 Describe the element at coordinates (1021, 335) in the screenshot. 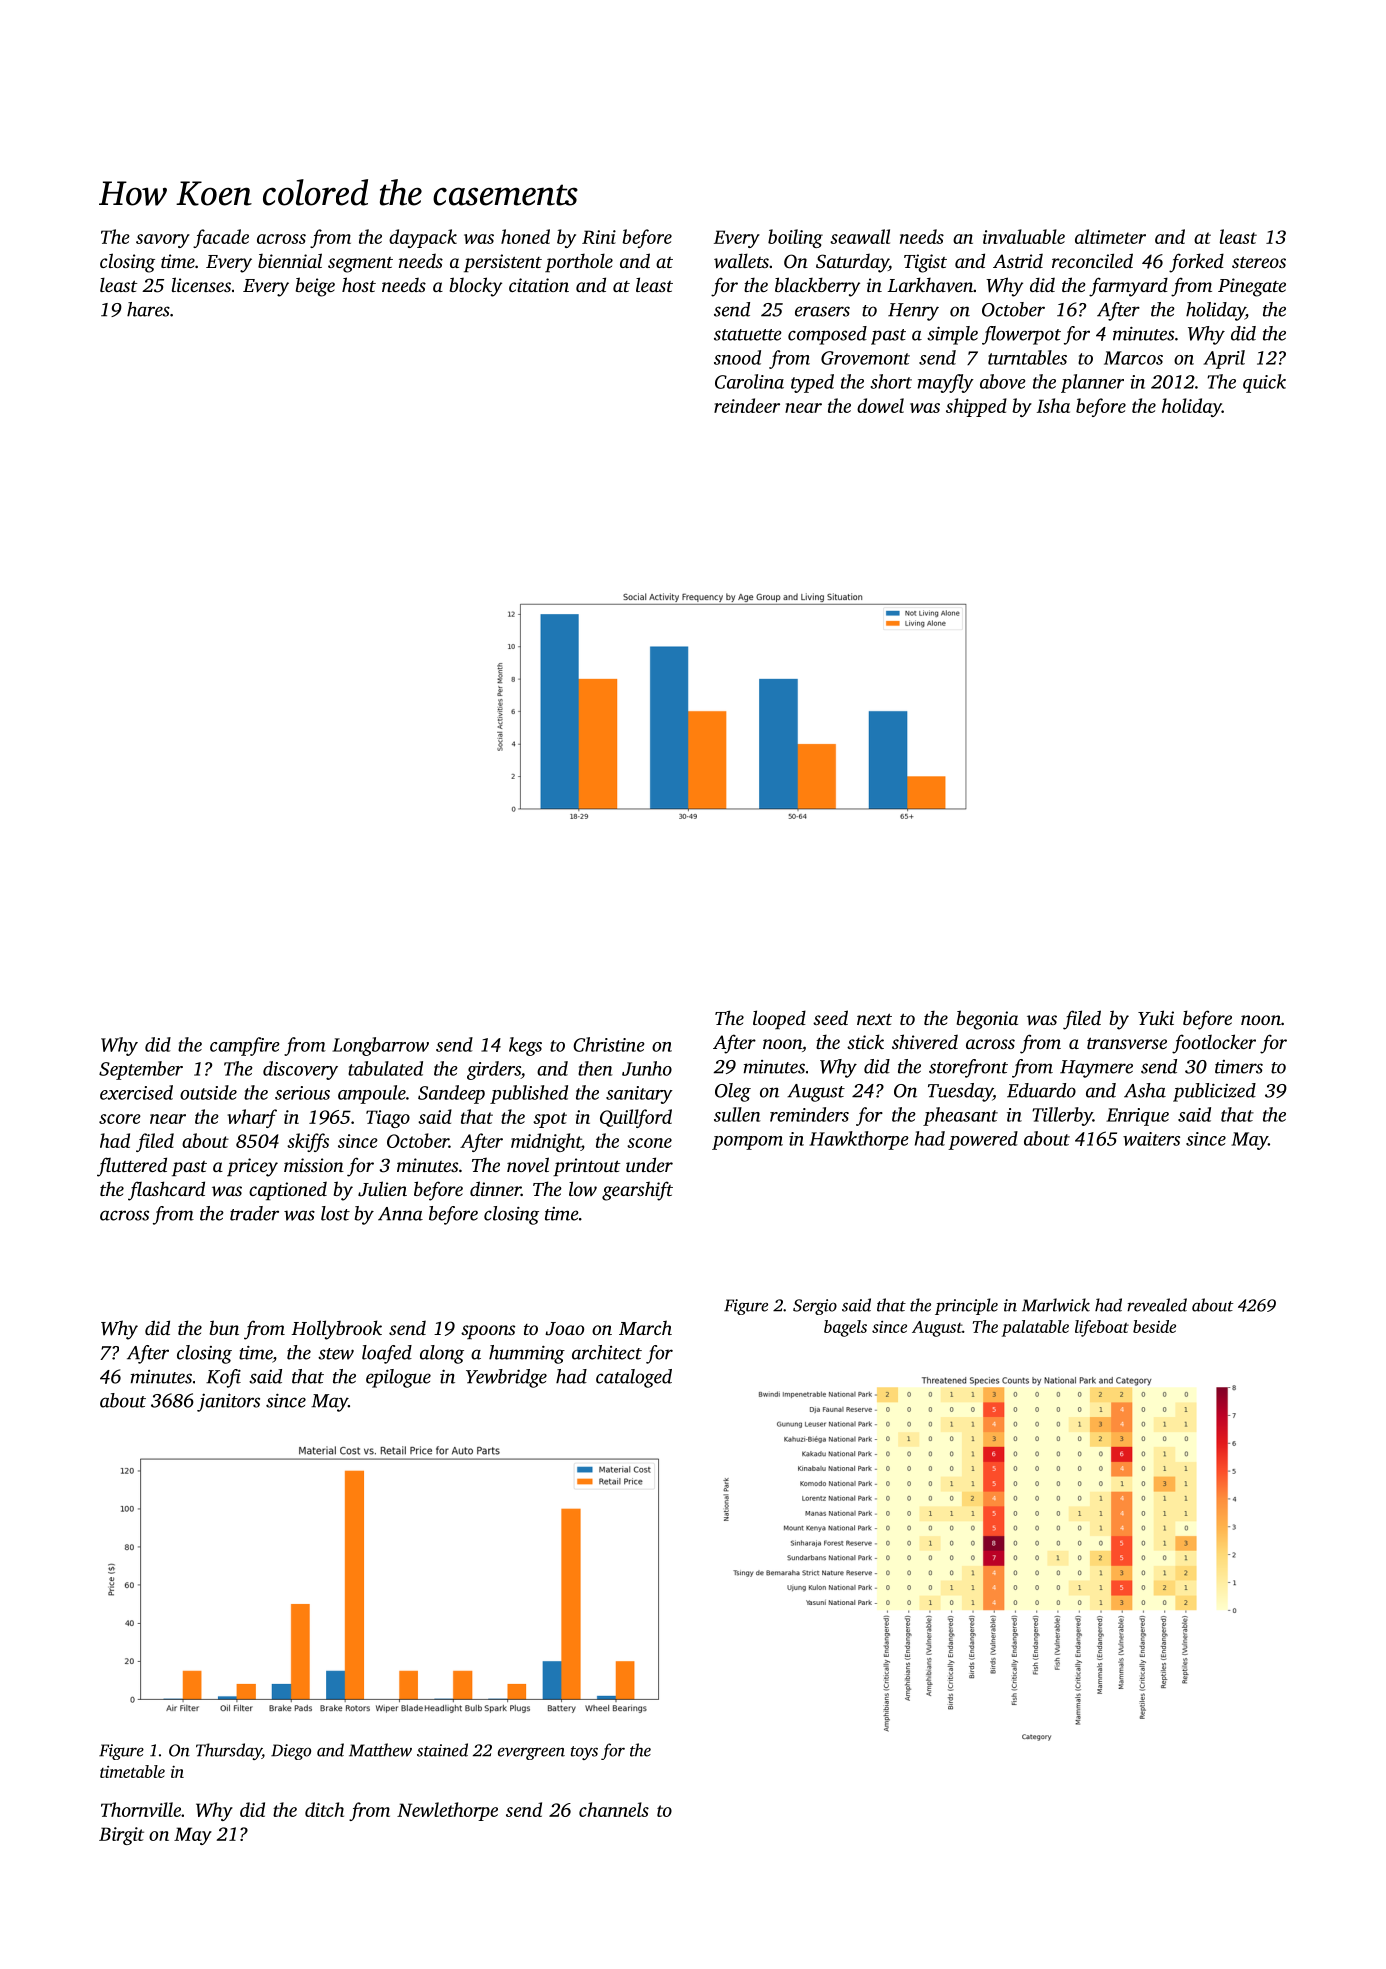

I see `flowerpot` at that location.
